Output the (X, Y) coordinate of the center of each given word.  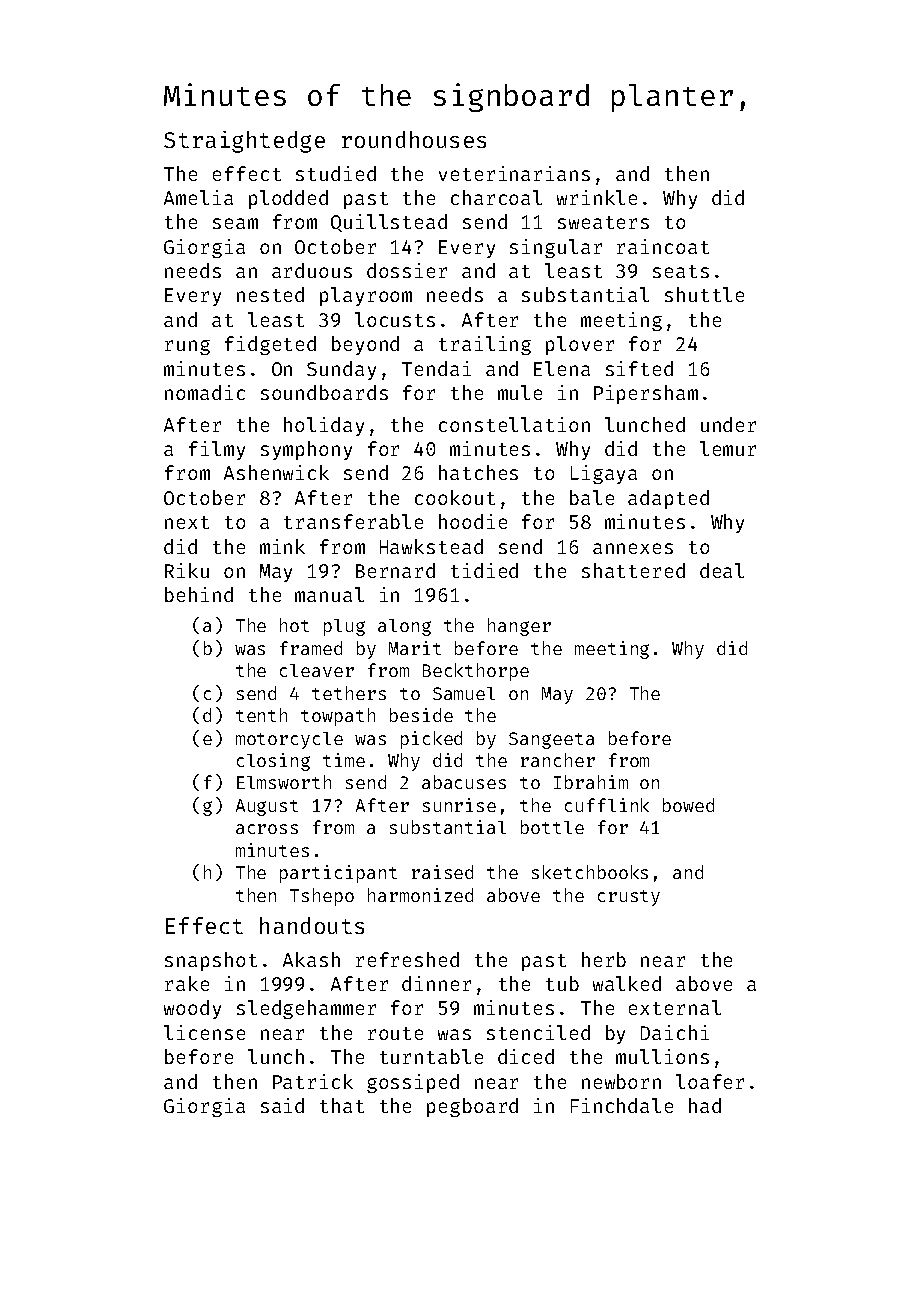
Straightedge (244, 142)
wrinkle (597, 197)
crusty (629, 898)
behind (199, 594)
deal (722, 570)
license (204, 1032)
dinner (436, 983)
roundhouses (414, 139)
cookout (455, 497)
